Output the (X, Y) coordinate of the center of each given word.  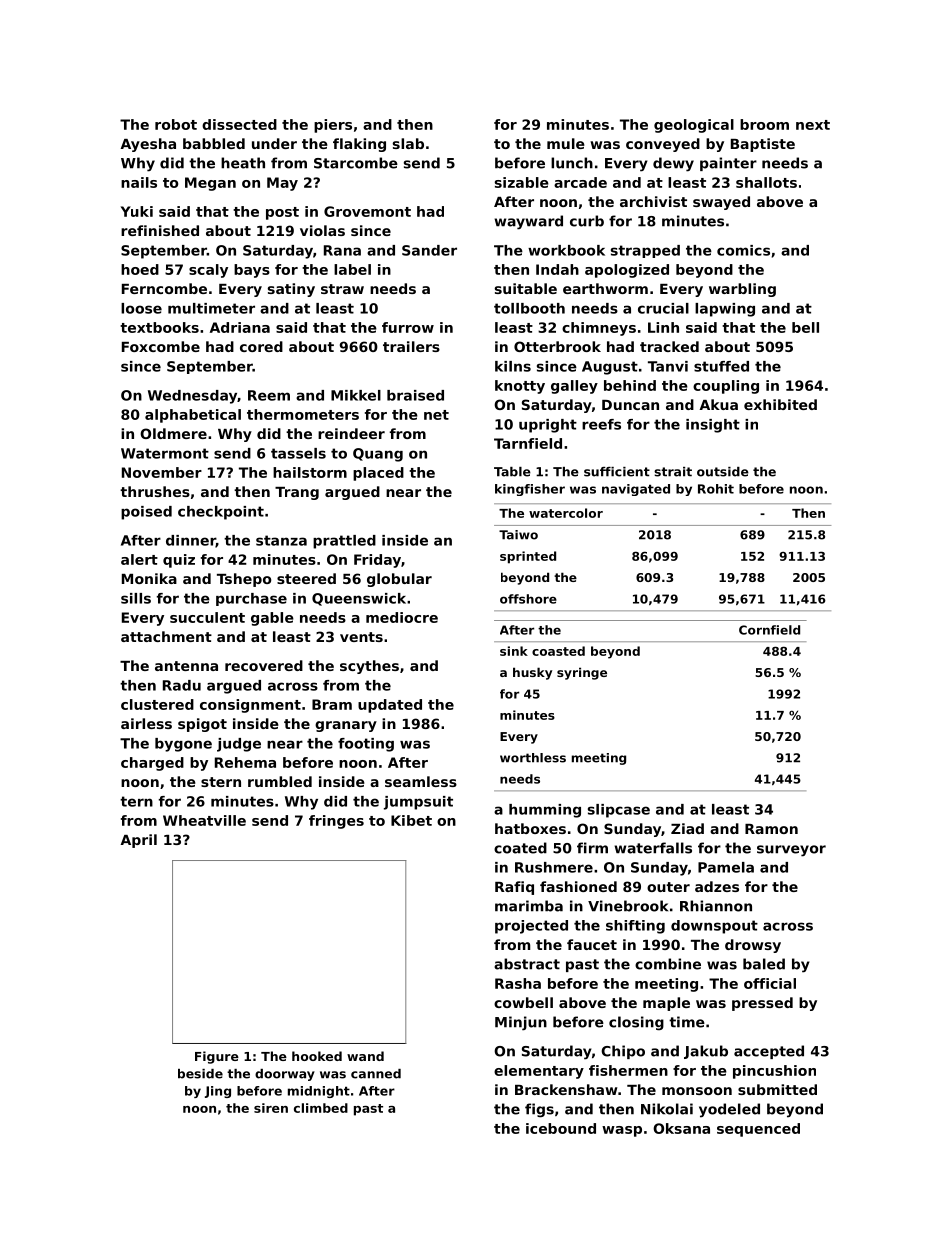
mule (566, 143)
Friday (377, 561)
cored (261, 346)
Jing (218, 1092)
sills (136, 598)
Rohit (716, 489)
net (436, 415)
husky (532, 673)
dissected (239, 124)
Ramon (771, 829)
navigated (636, 490)
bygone (183, 745)
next (813, 125)
